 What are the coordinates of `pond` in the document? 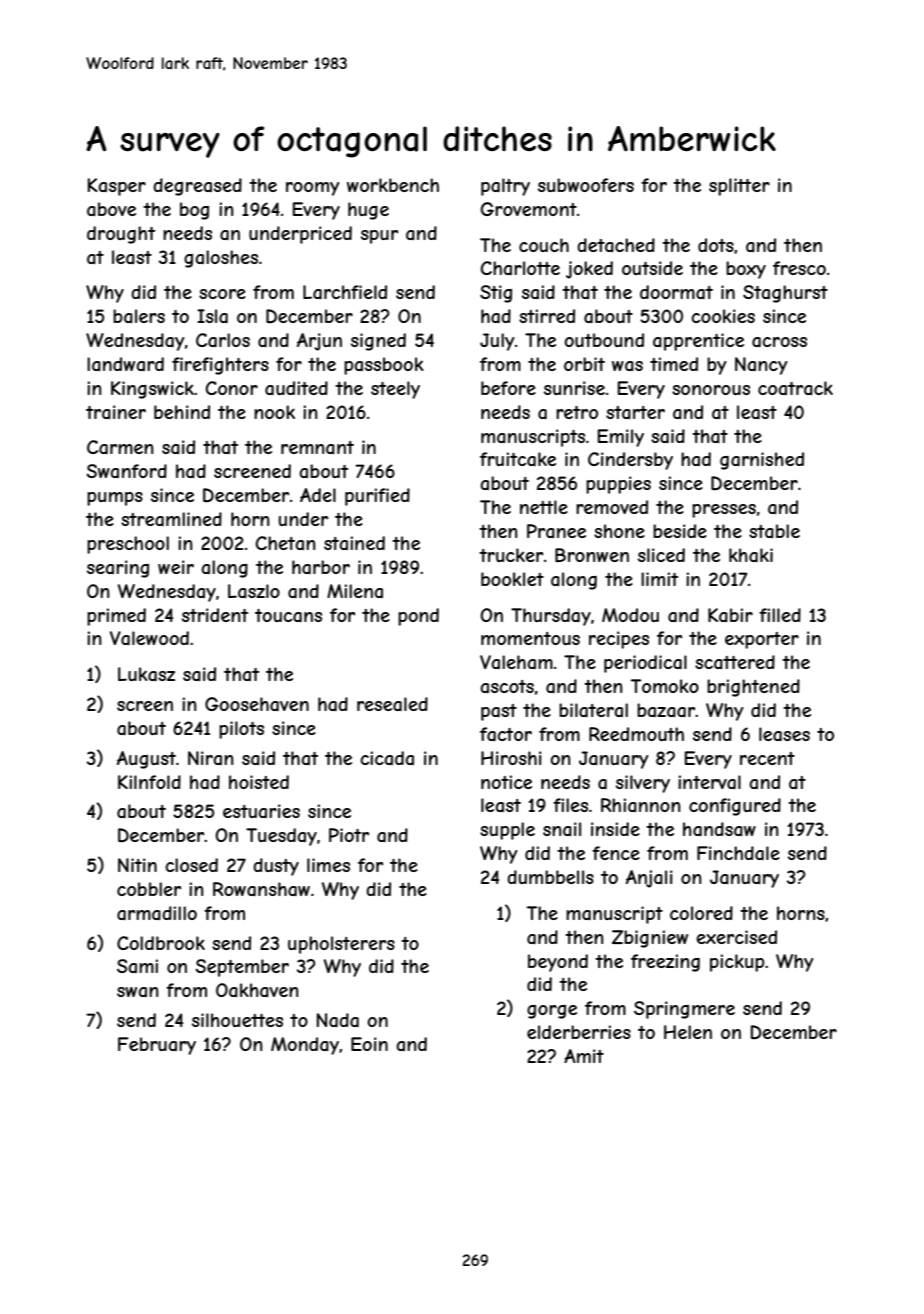 It's located at (418, 617).
